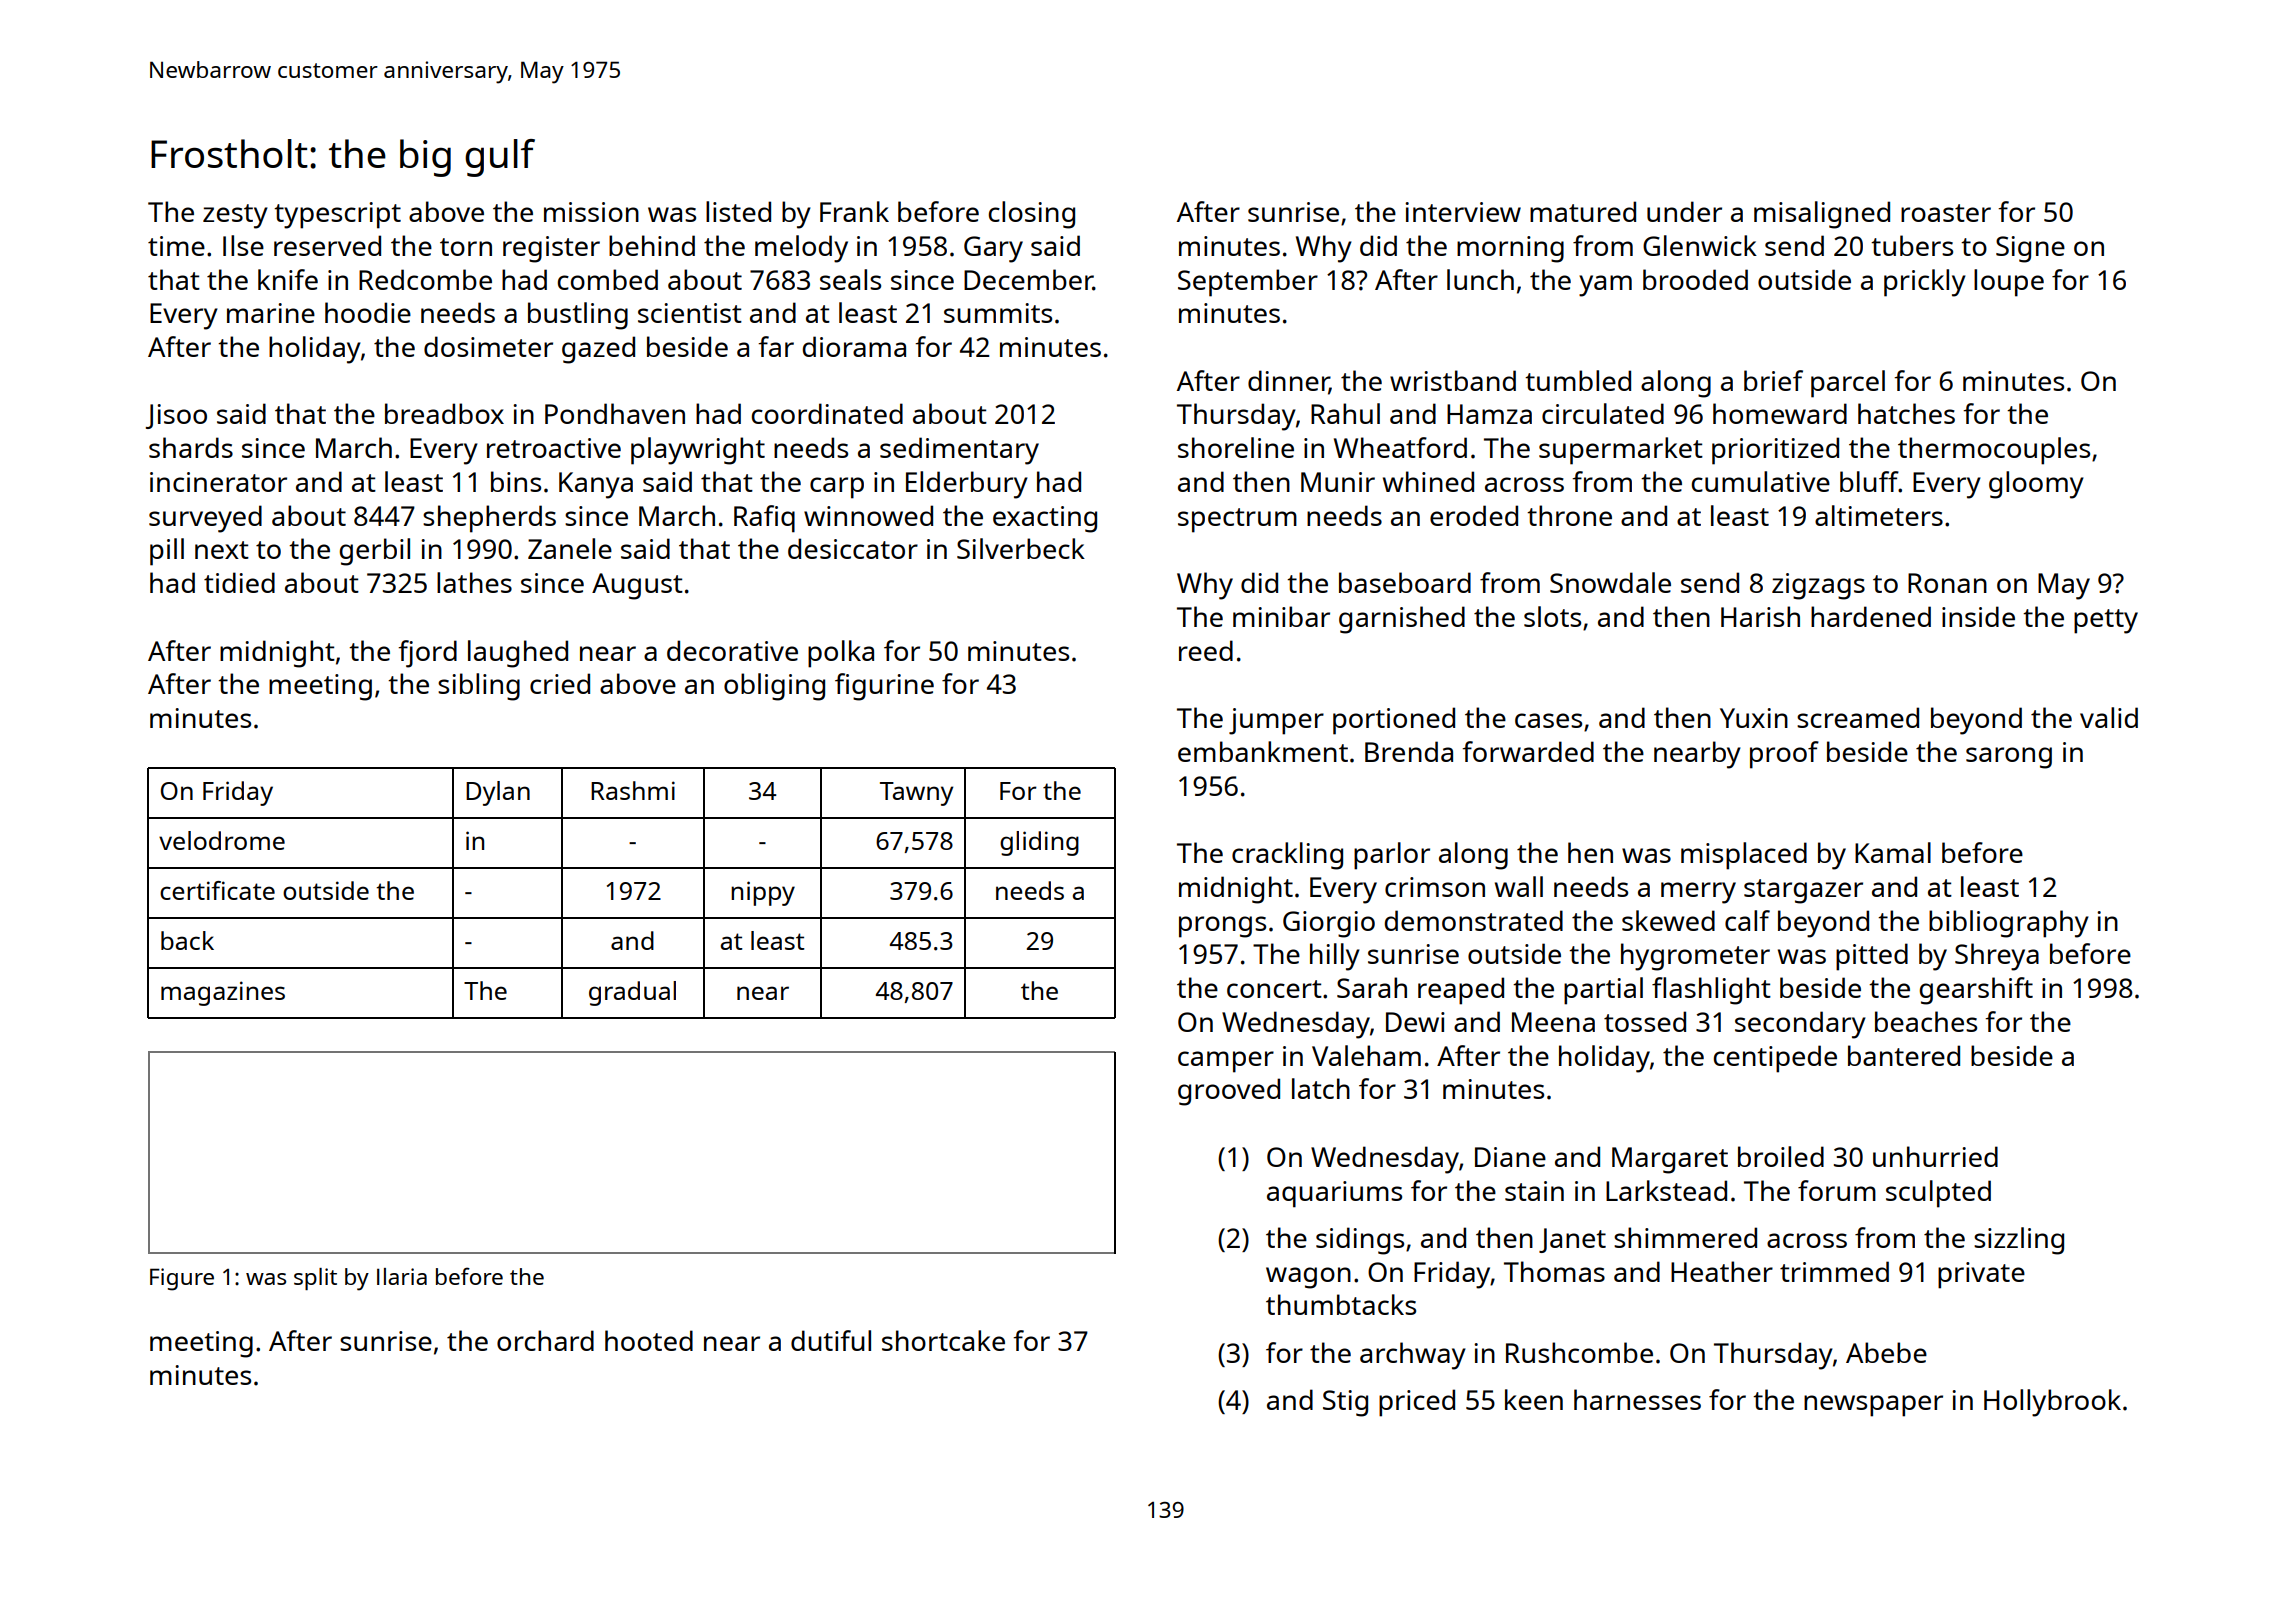 The image size is (2292, 1620). I want to click on stargazer, so click(1803, 891).
